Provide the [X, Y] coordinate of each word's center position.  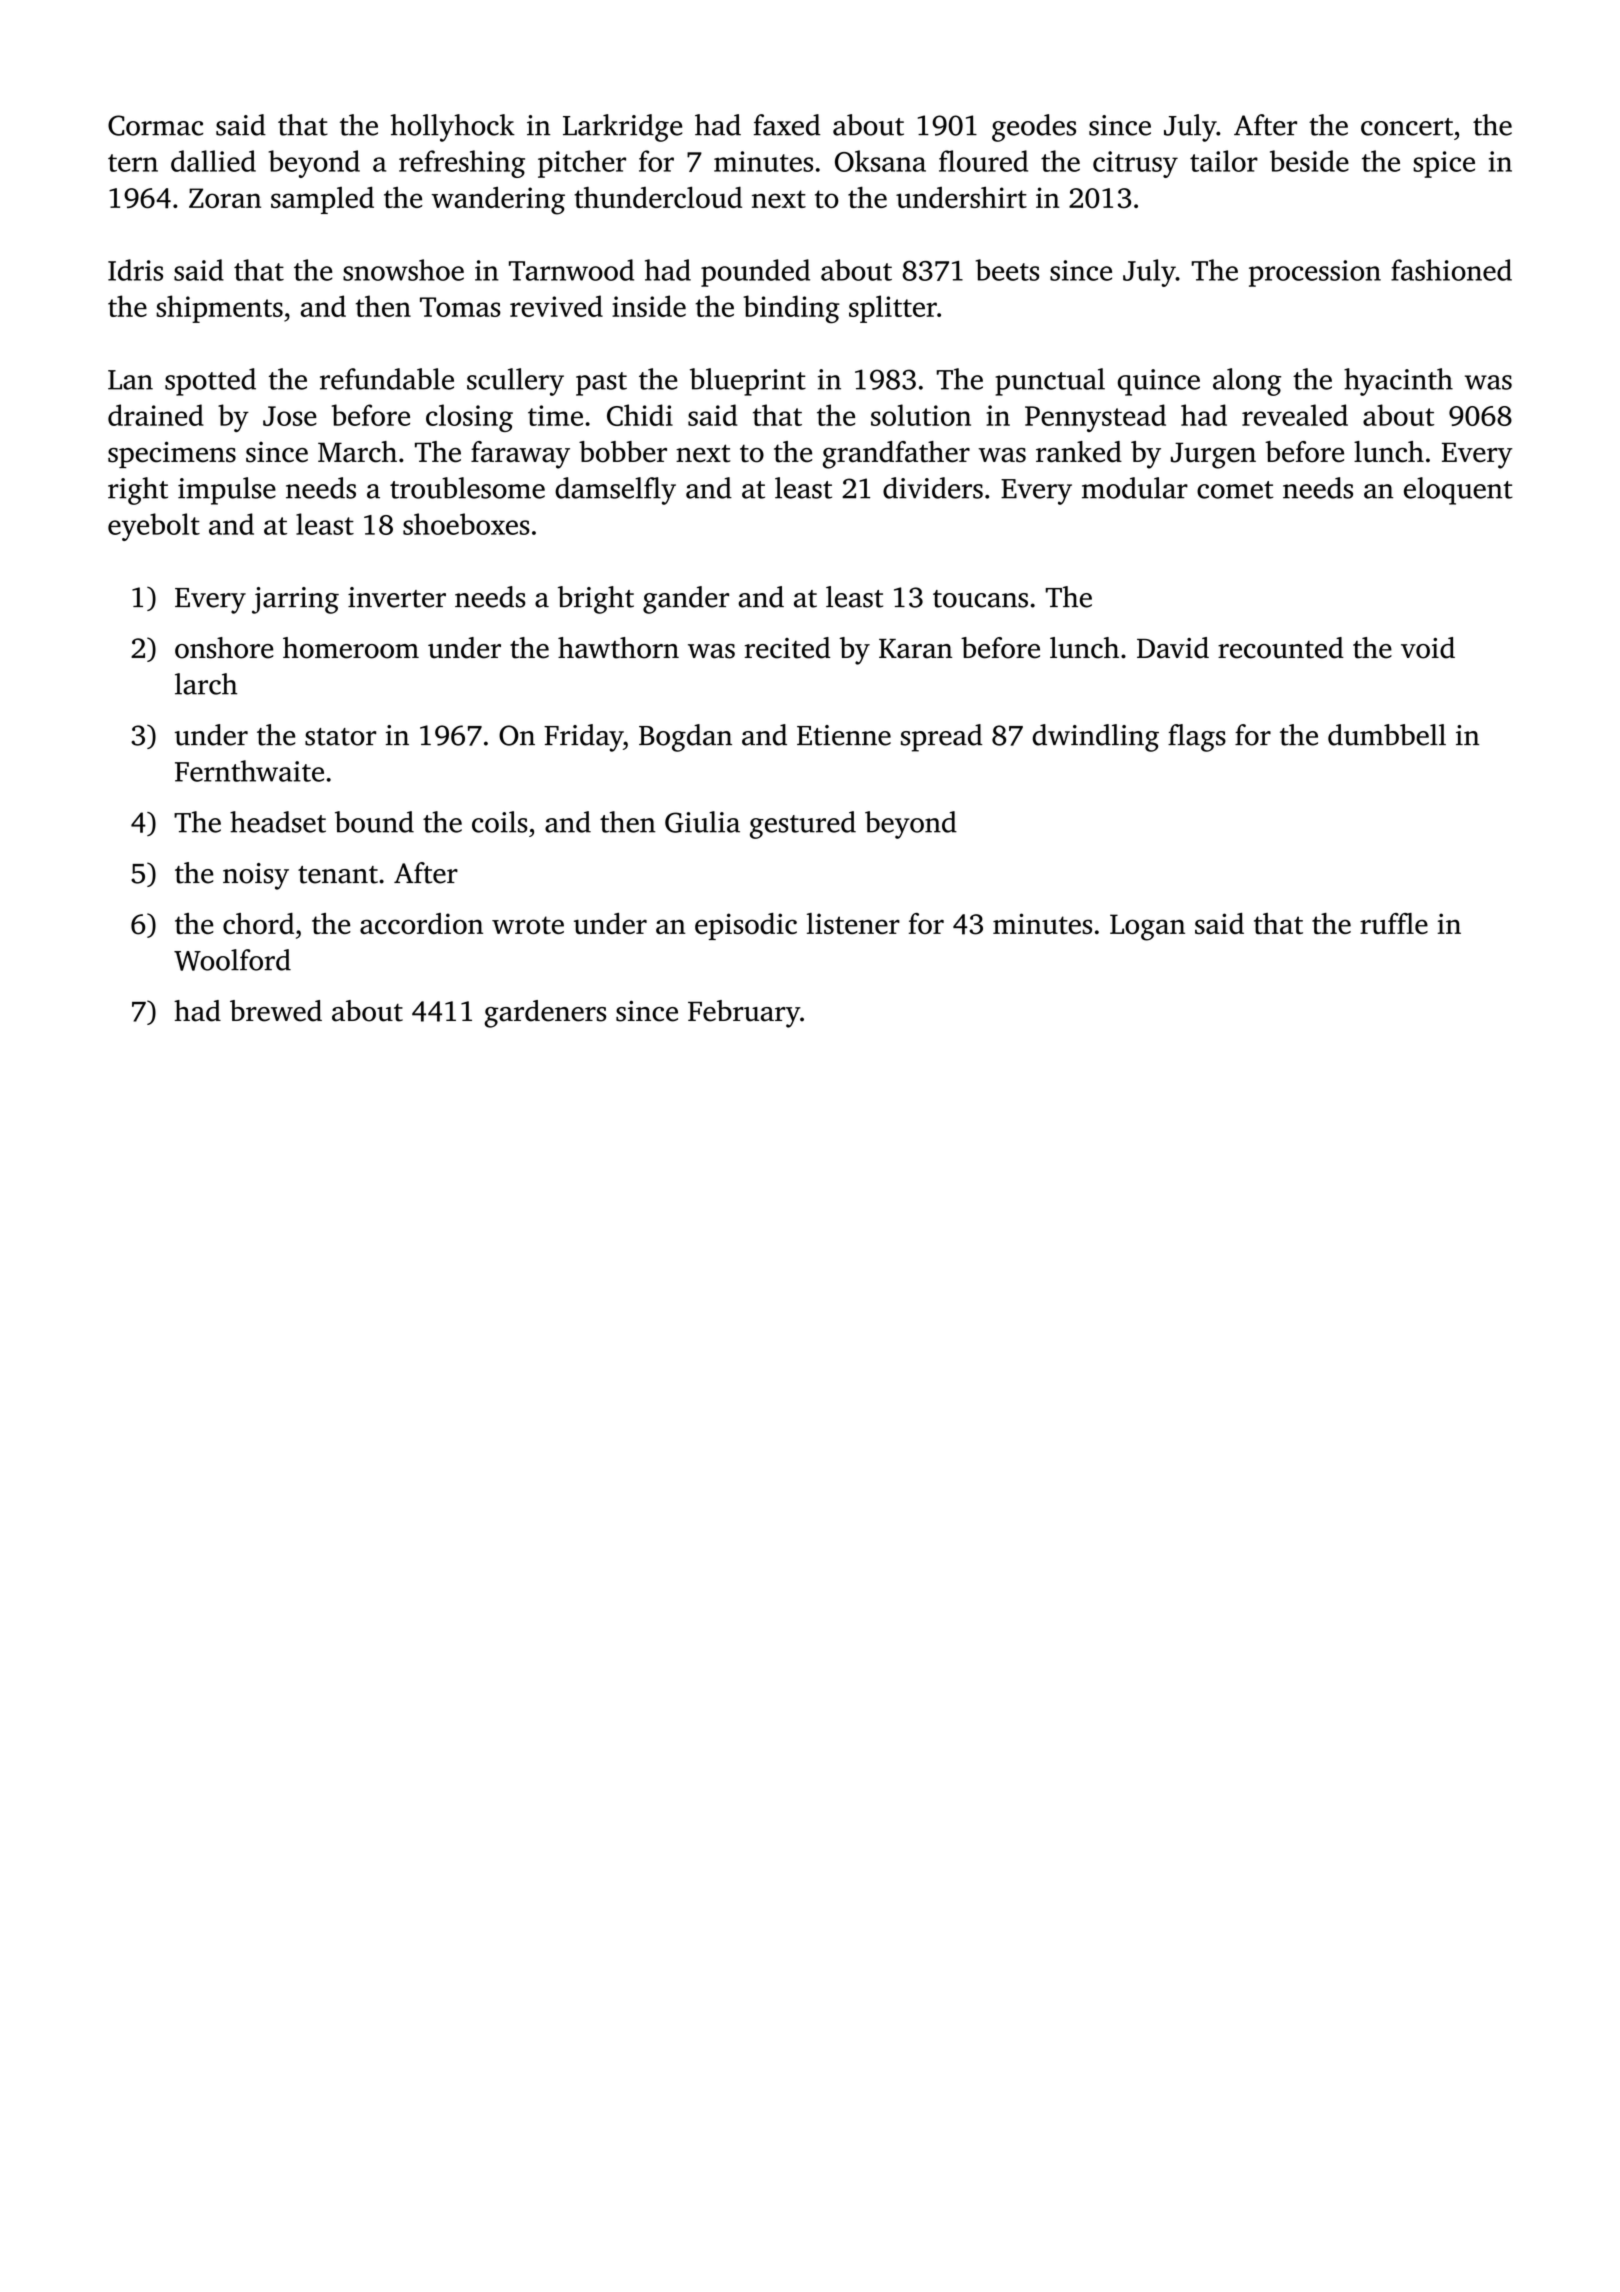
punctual [1050, 382]
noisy [256, 876]
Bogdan [685, 738]
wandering [498, 201]
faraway [520, 455]
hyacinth [1398, 382]
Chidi [640, 415]
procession [1315, 273]
